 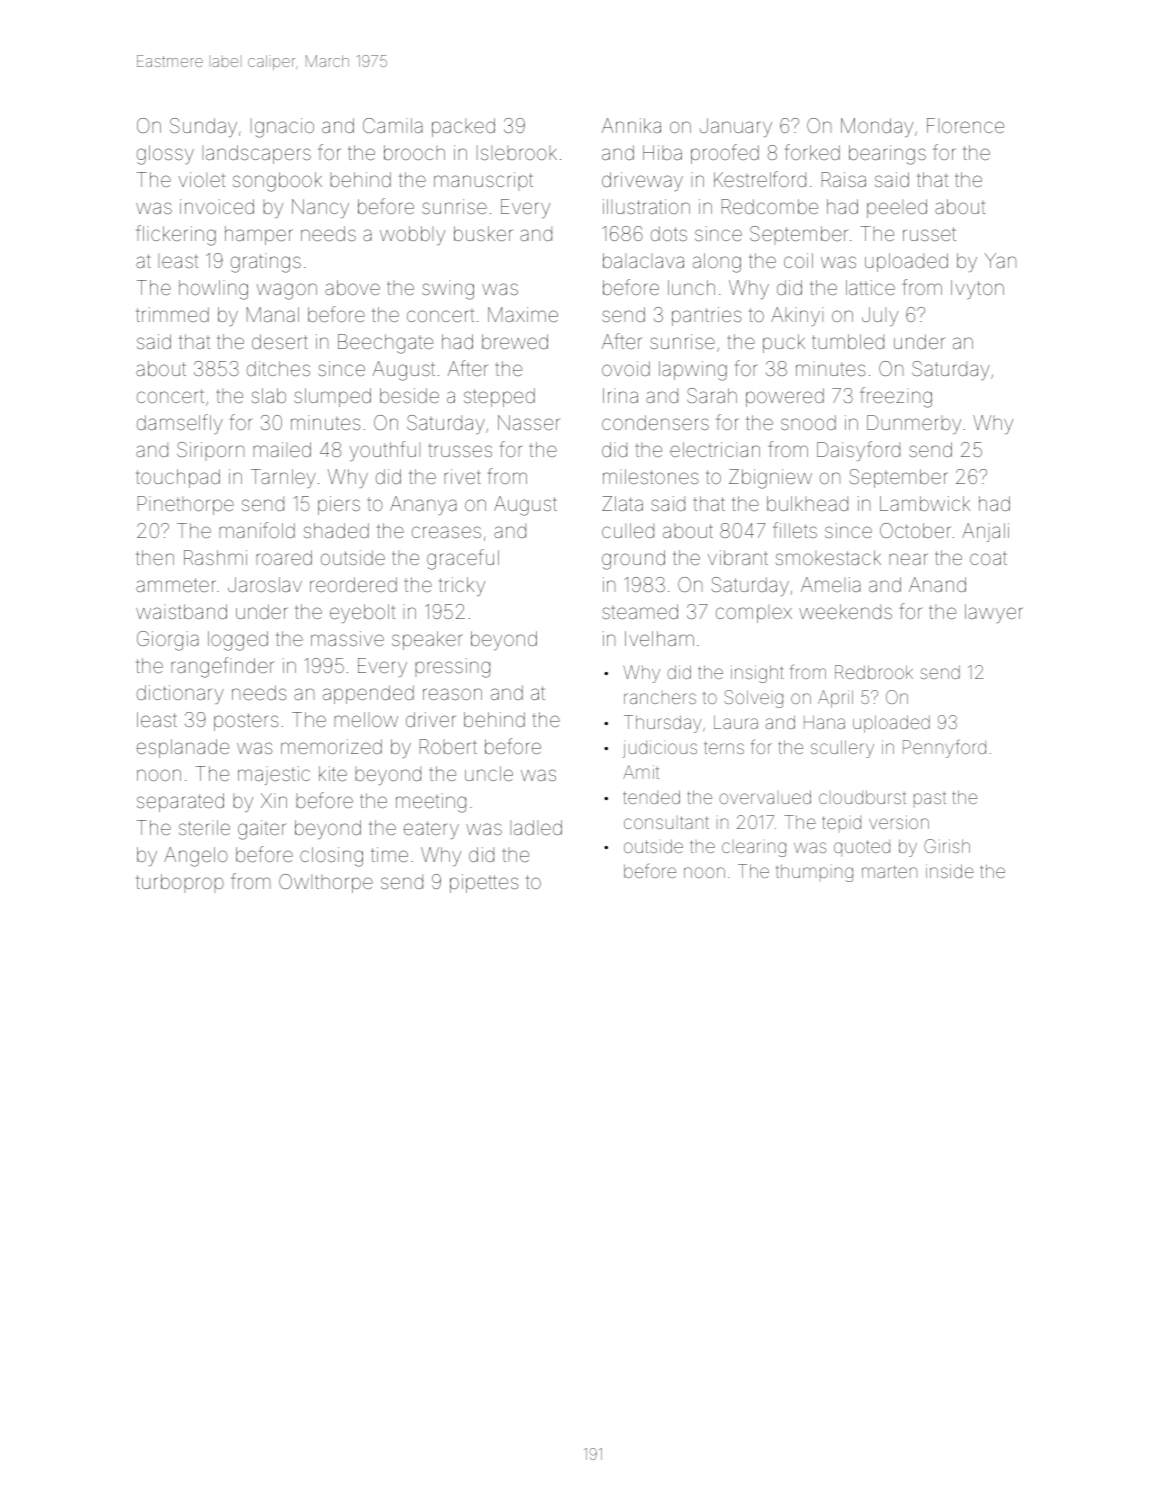 I want to click on marten, so click(x=889, y=871).
